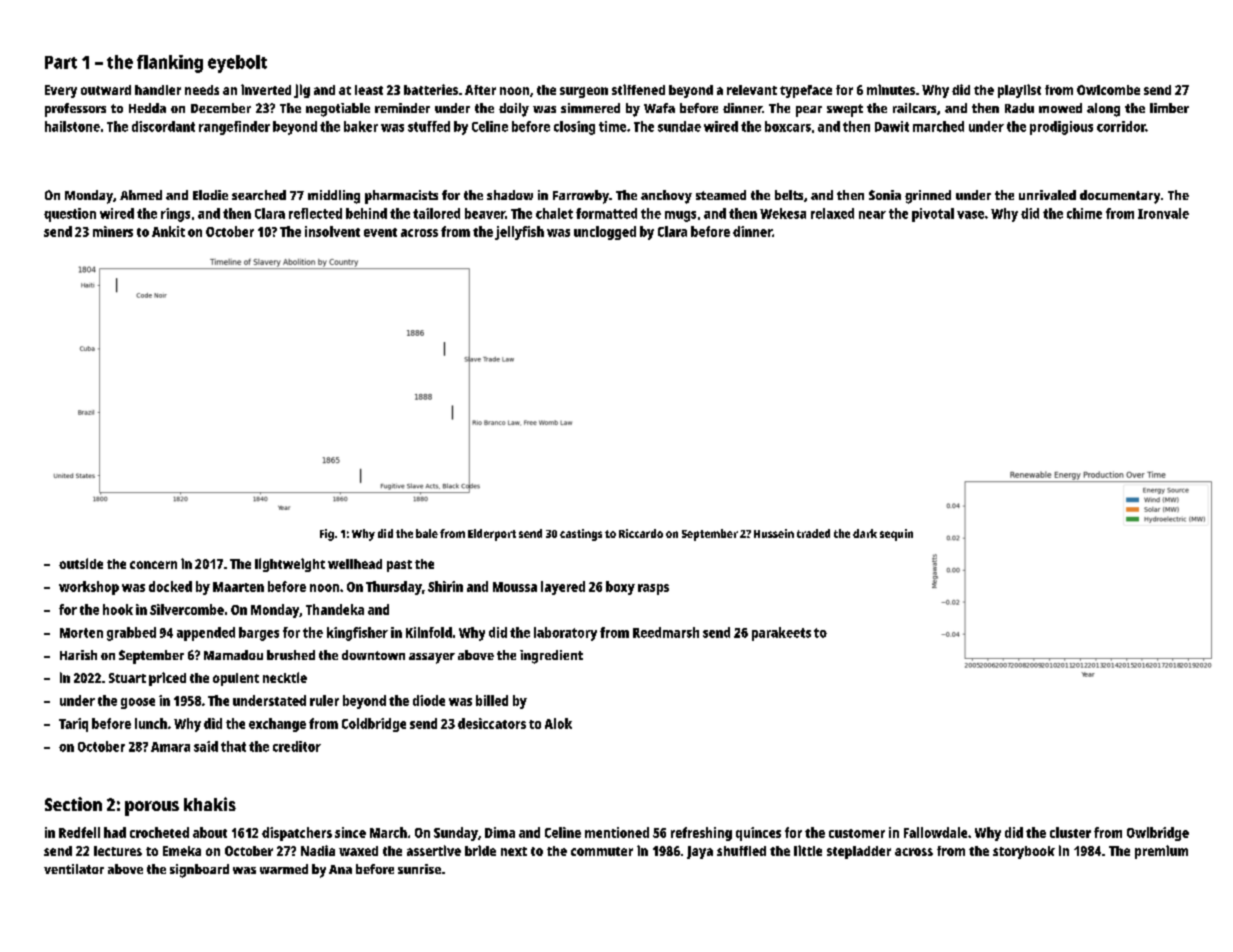 Image resolution: width=1233 pixels, height=952 pixels. I want to click on eyebolt, so click(237, 64).
